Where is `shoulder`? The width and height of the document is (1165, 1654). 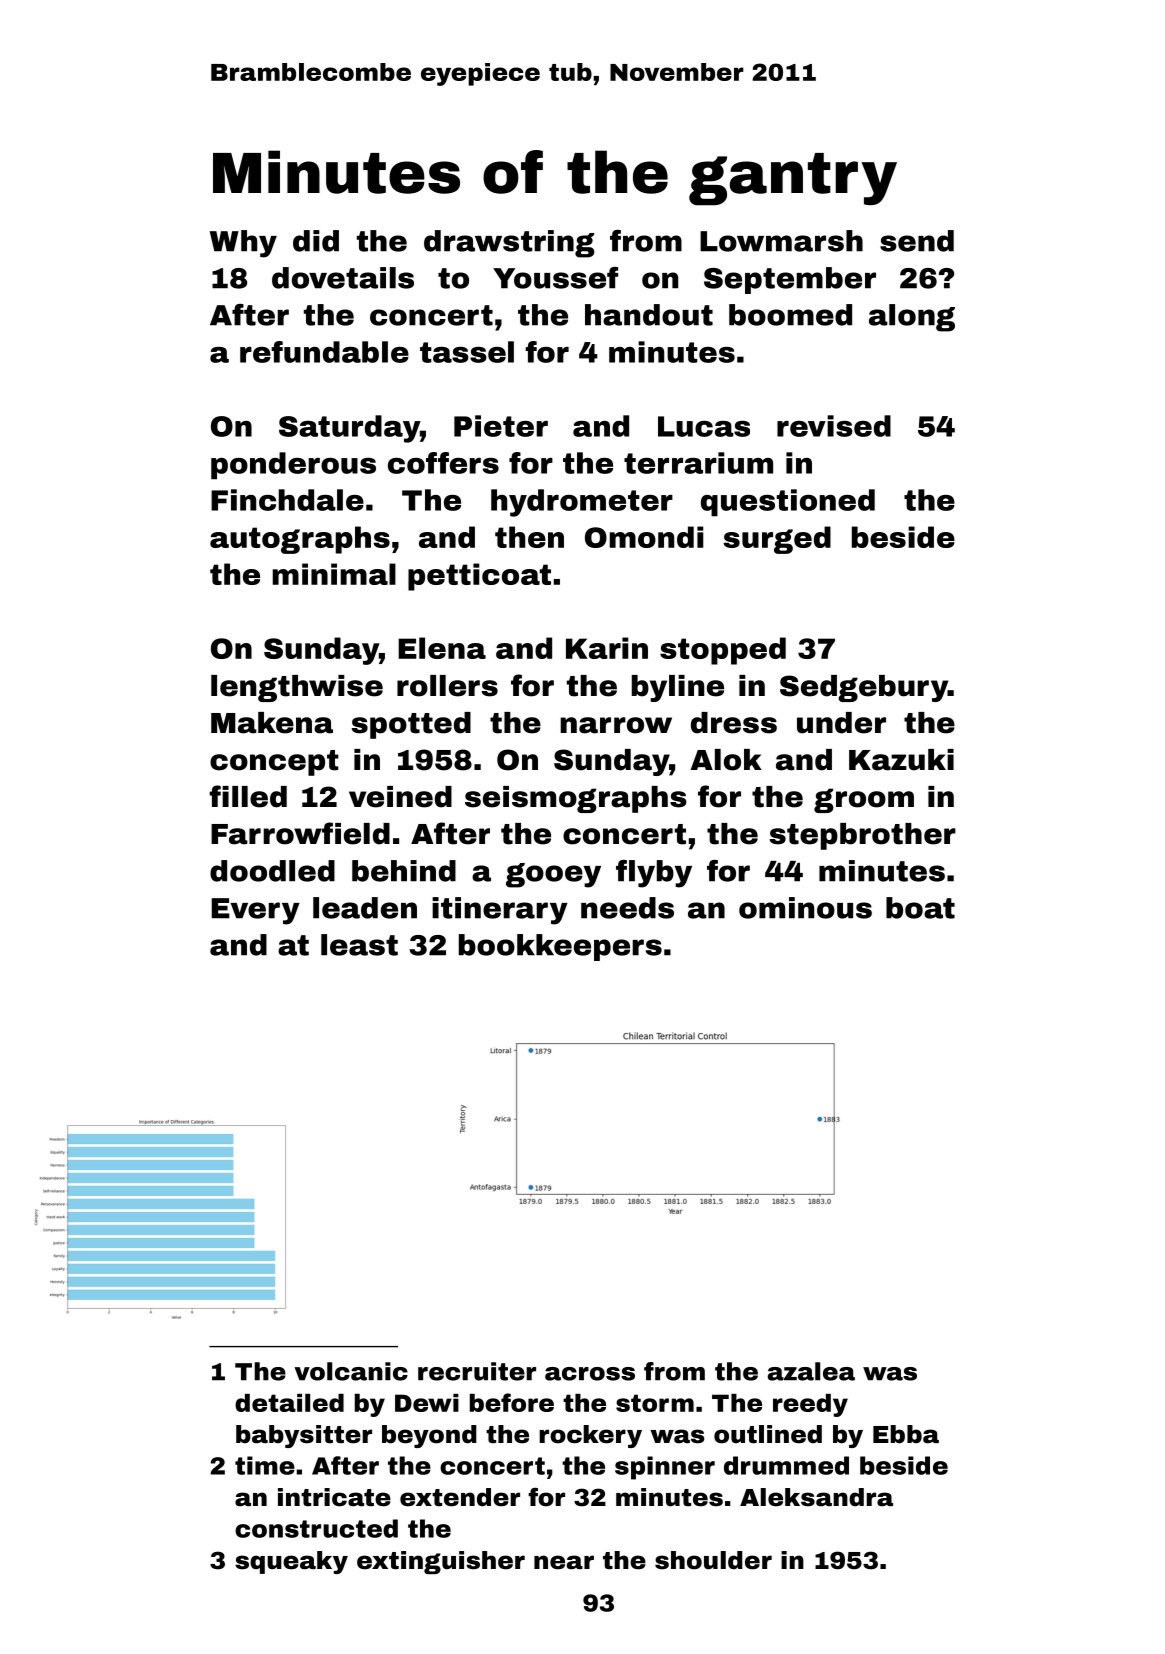 shoulder is located at coordinates (713, 1560).
